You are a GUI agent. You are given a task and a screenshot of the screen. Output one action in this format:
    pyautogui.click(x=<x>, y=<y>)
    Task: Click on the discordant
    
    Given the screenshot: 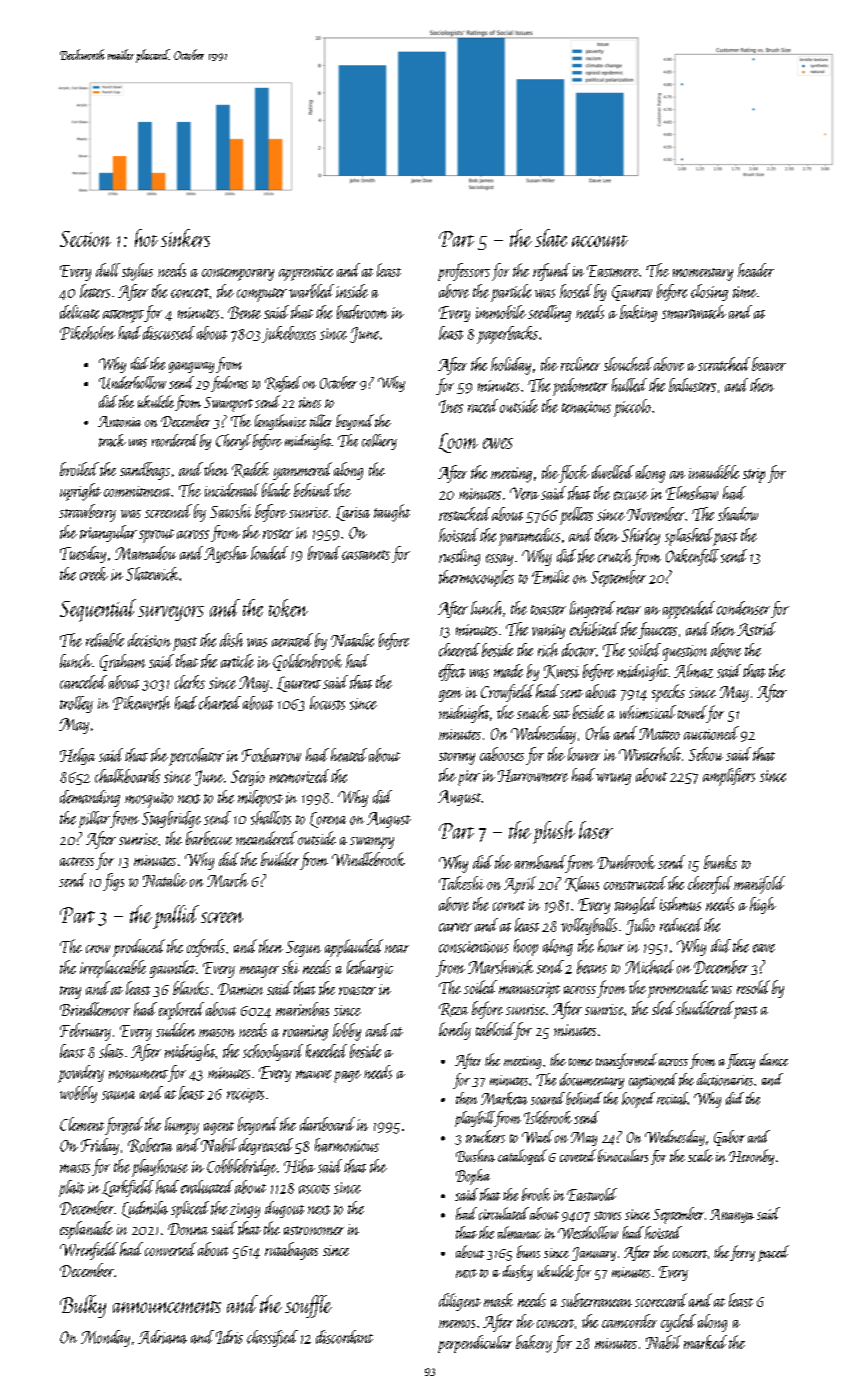 What is the action you would take?
    pyautogui.click(x=344, y=1337)
